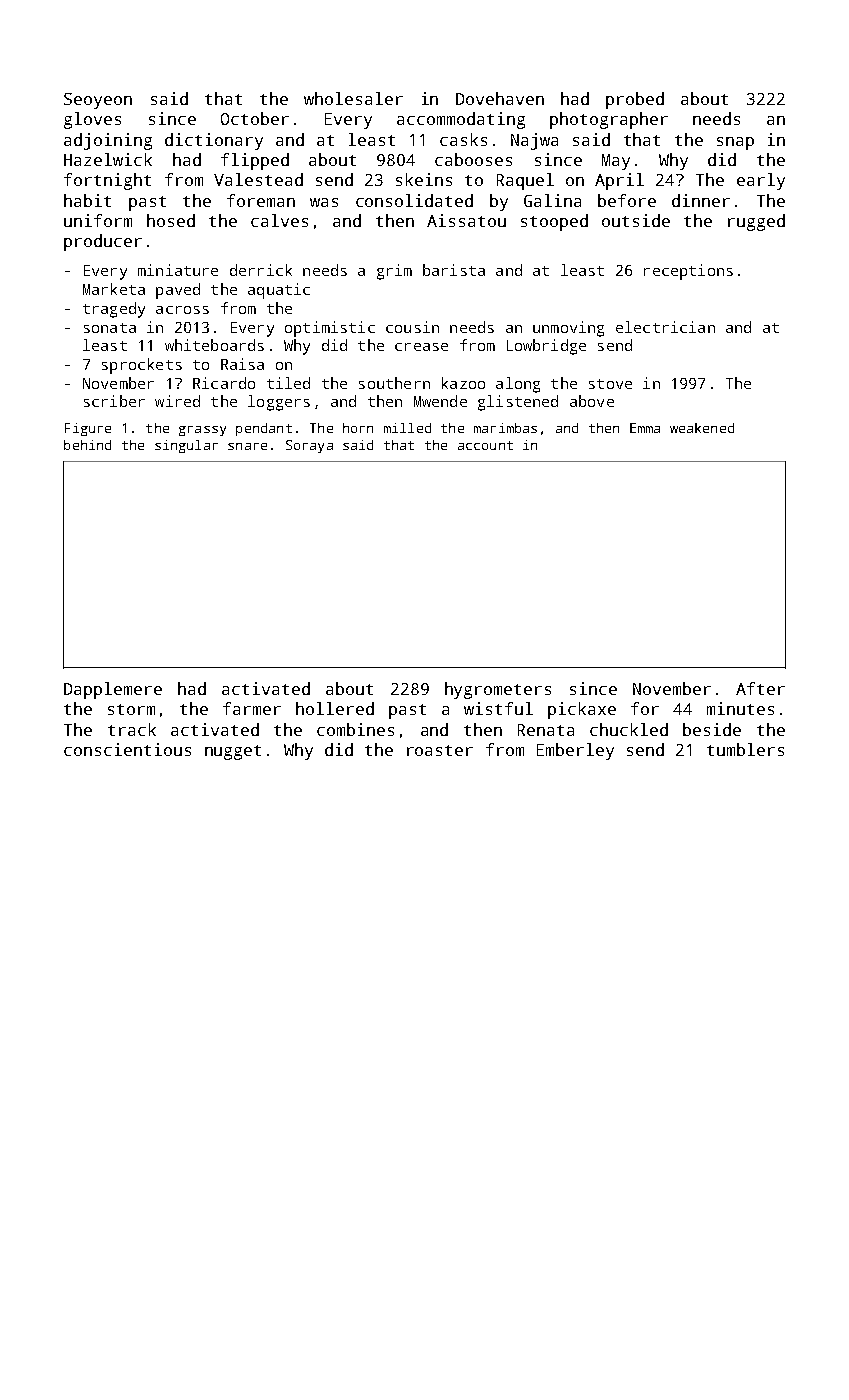  I want to click on probed, so click(635, 100).
